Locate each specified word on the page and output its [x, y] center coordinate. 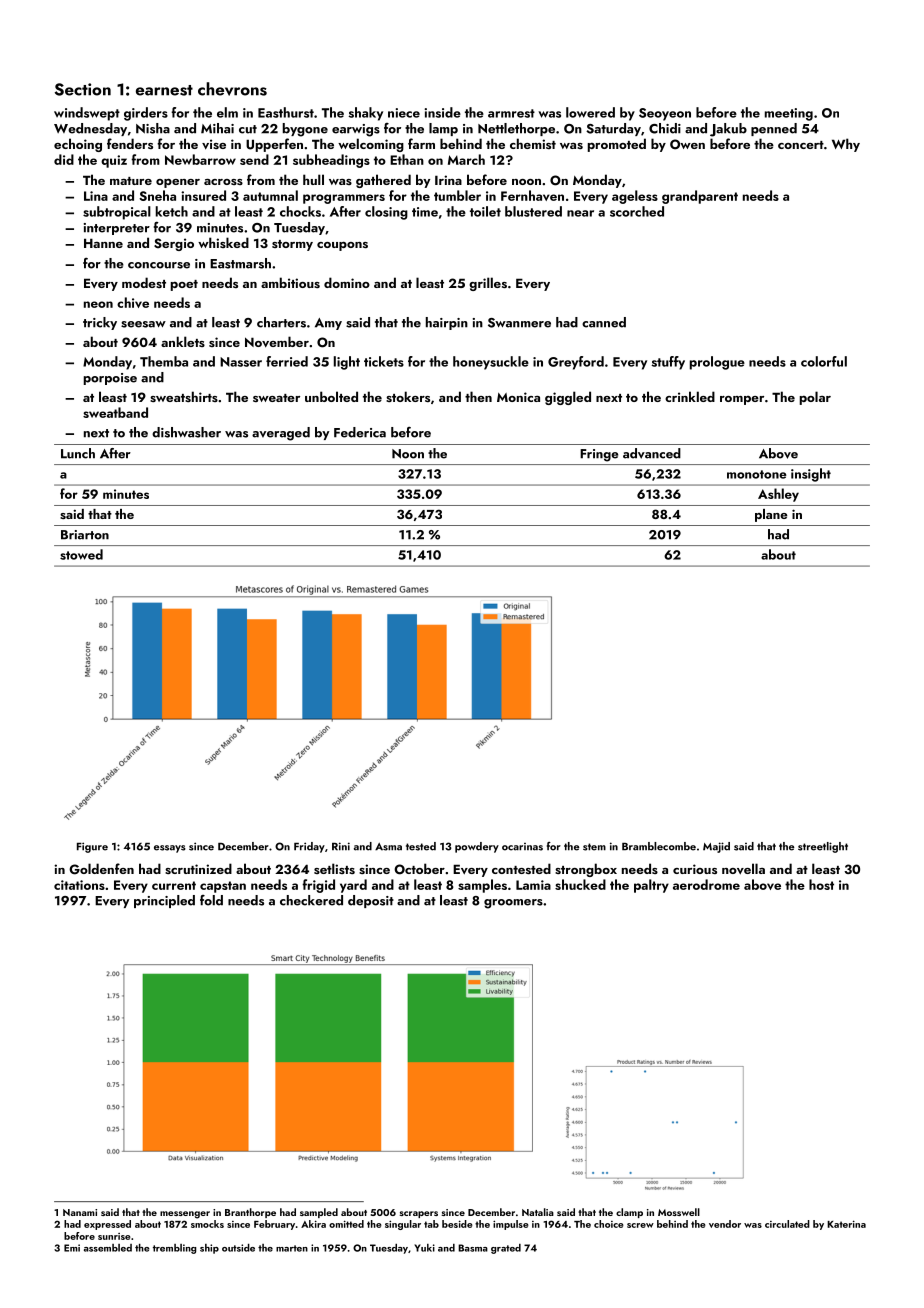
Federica [360, 432]
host [821, 884]
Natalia [538, 1212]
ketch [172, 211]
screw [640, 1225]
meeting [789, 114]
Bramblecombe [659, 846]
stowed [81, 554]
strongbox [586, 870]
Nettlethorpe [516, 129]
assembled [108, 1248]
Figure [92, 847]
